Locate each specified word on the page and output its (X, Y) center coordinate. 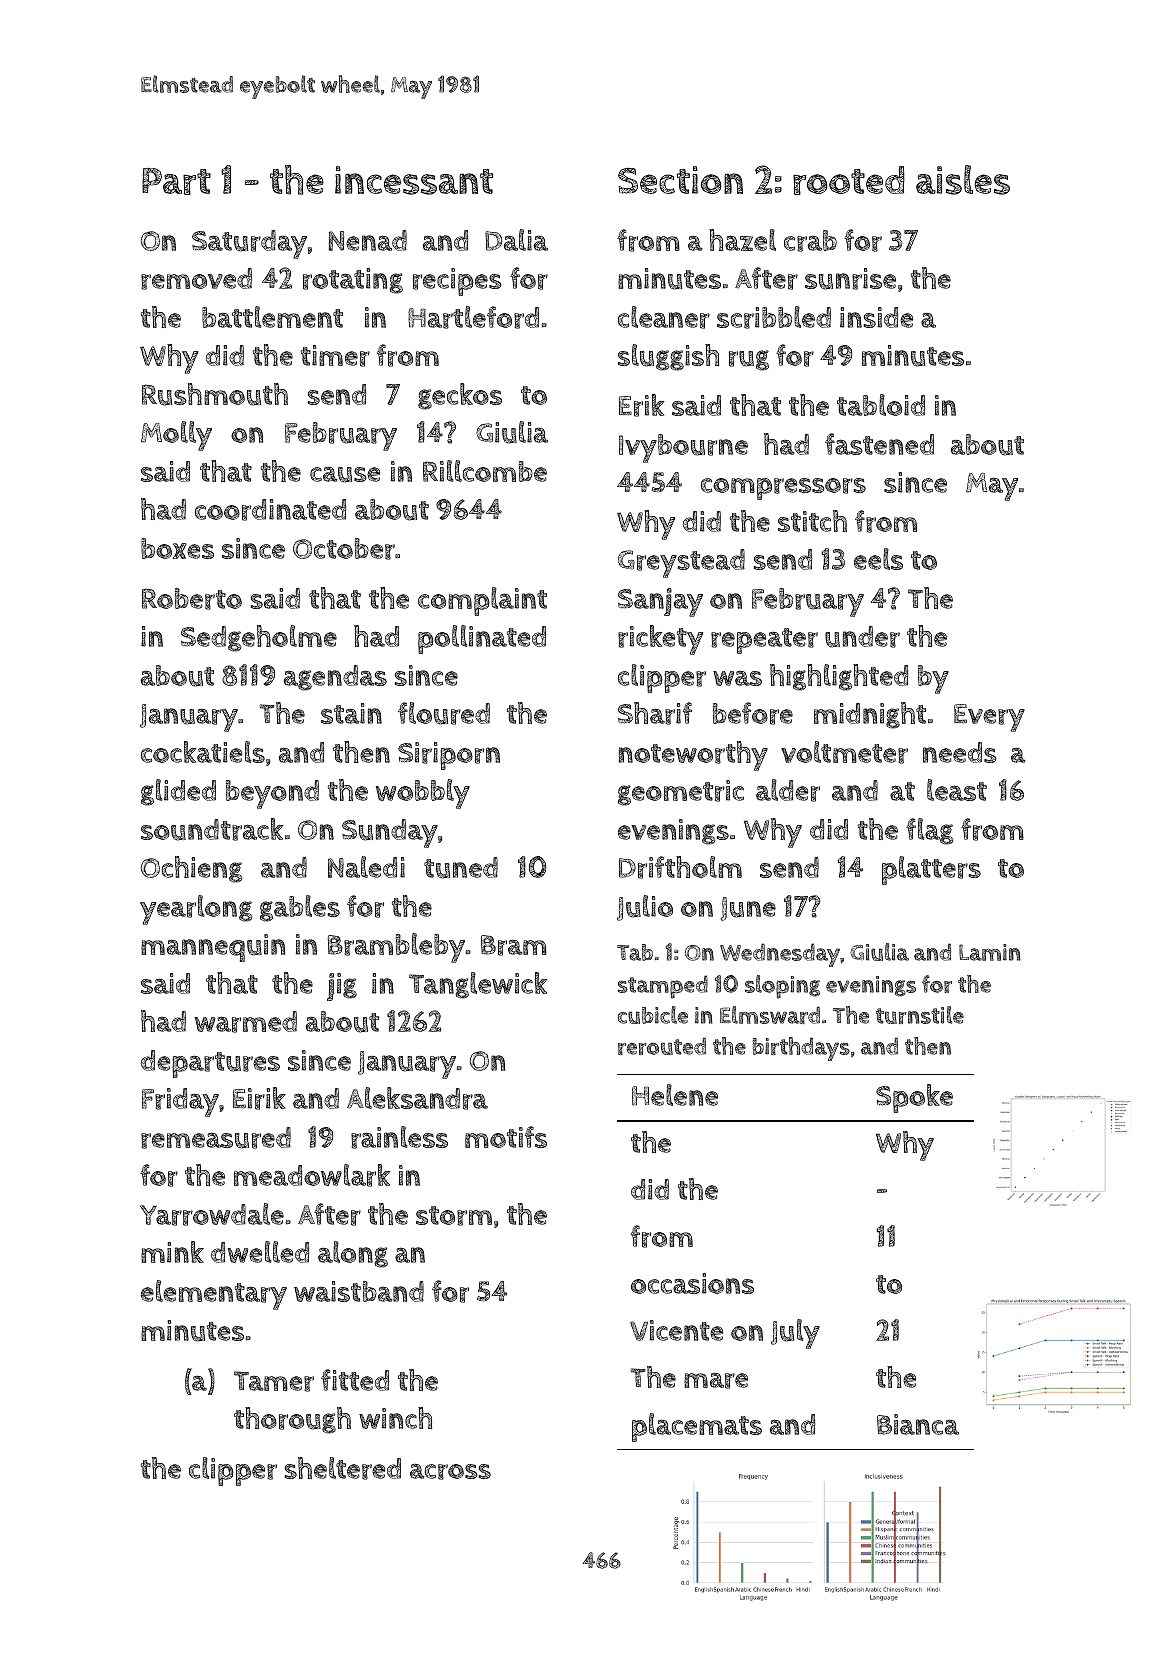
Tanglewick (478, 985)
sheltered (343, 1468)
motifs (506, 1137)
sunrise (850, 279)
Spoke (914, 1098)
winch (395, 1418)
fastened (879, 444)
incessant (414, 180)
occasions (692, 1283)
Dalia (516, 240)
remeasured (216, 1138)
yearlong (196, 910)
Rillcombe (485, 471)
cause (345, 475)
